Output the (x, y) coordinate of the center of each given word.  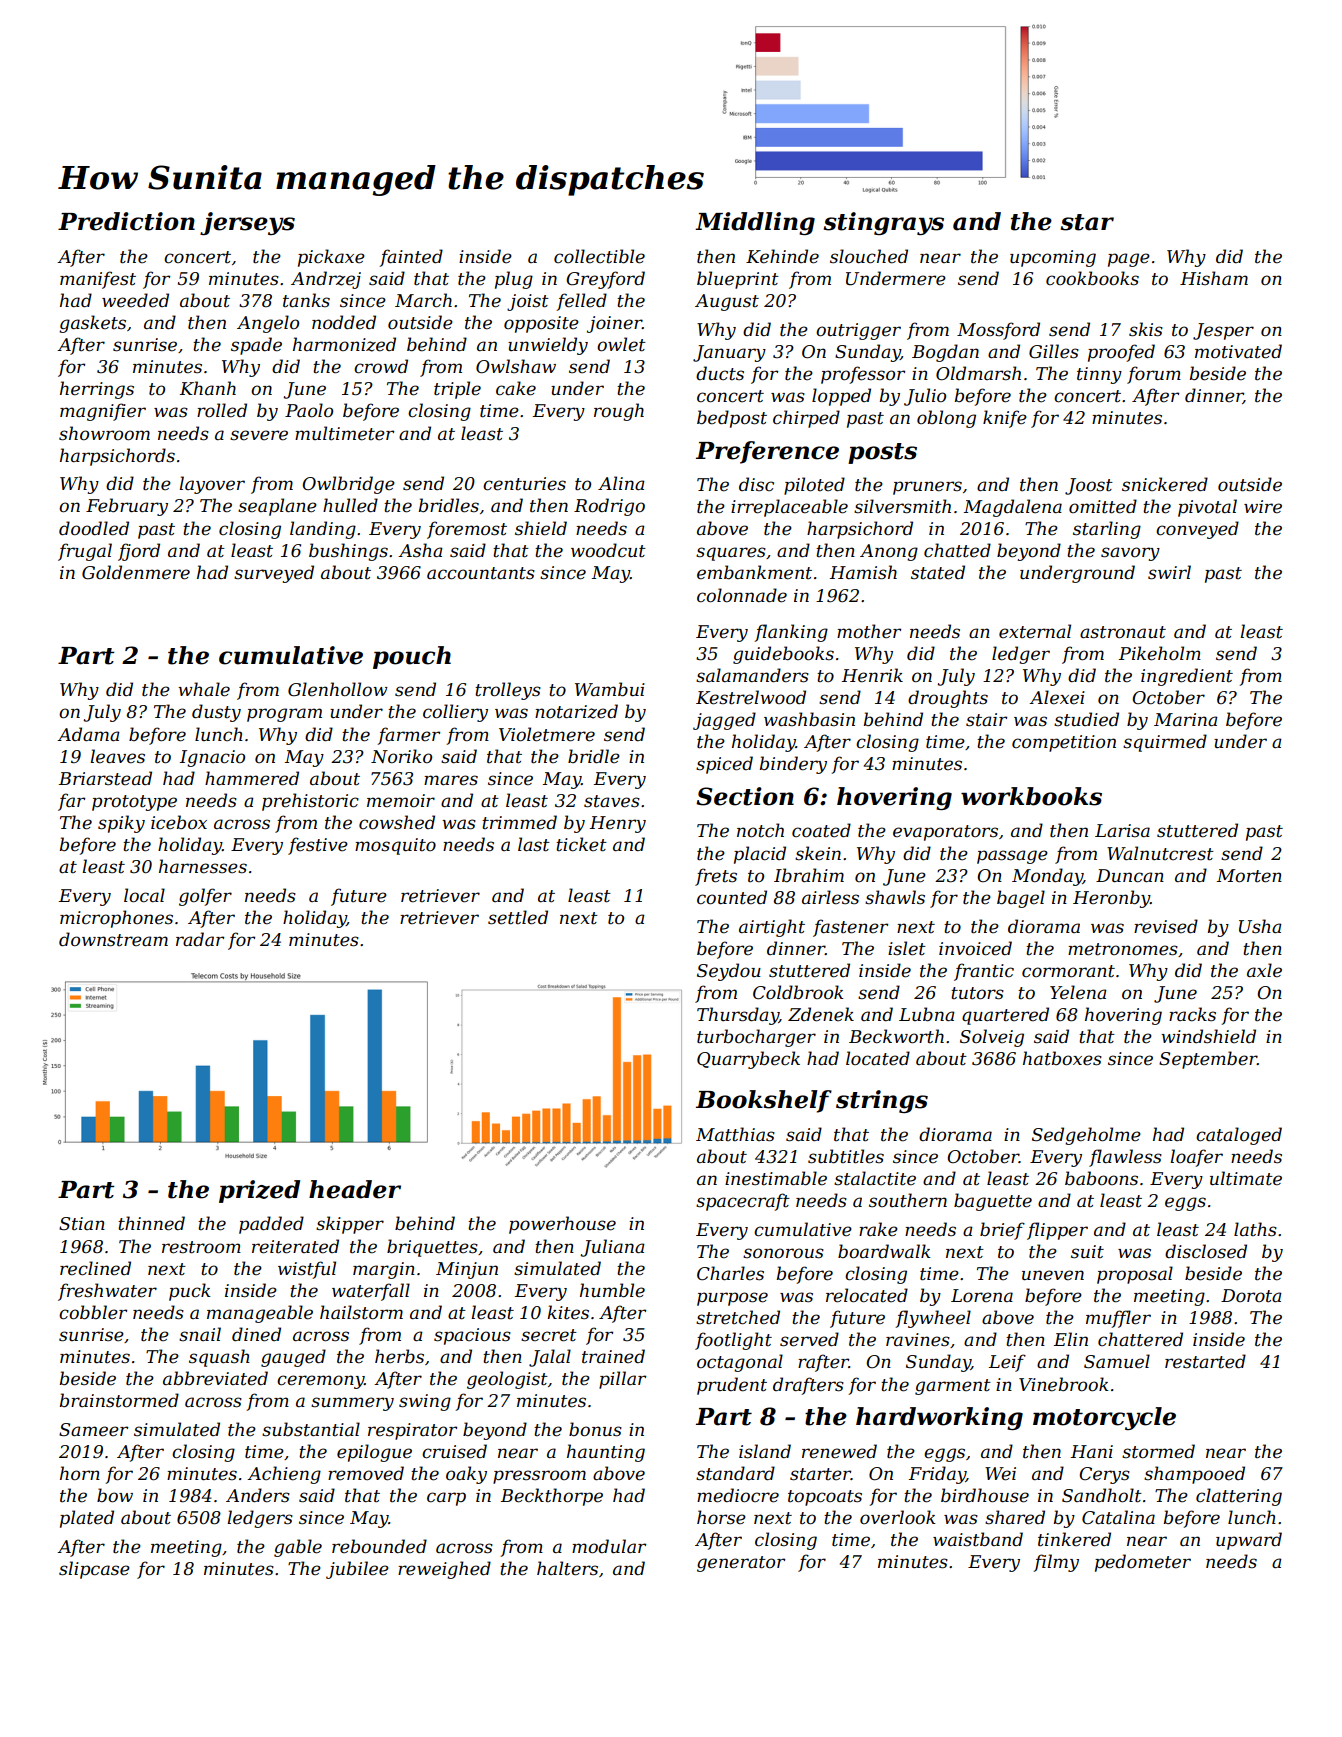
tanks (306, 300)
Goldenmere (136, 572)
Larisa (1122, 830)
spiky (121, 824)
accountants (481, 573)
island (765, 1451)
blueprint (738, 280)
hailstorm (361, 1312)
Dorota (1251, 1295)
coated (821, 830)
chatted (957, 550)
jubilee (357, 1570)
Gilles (1054, 351)
